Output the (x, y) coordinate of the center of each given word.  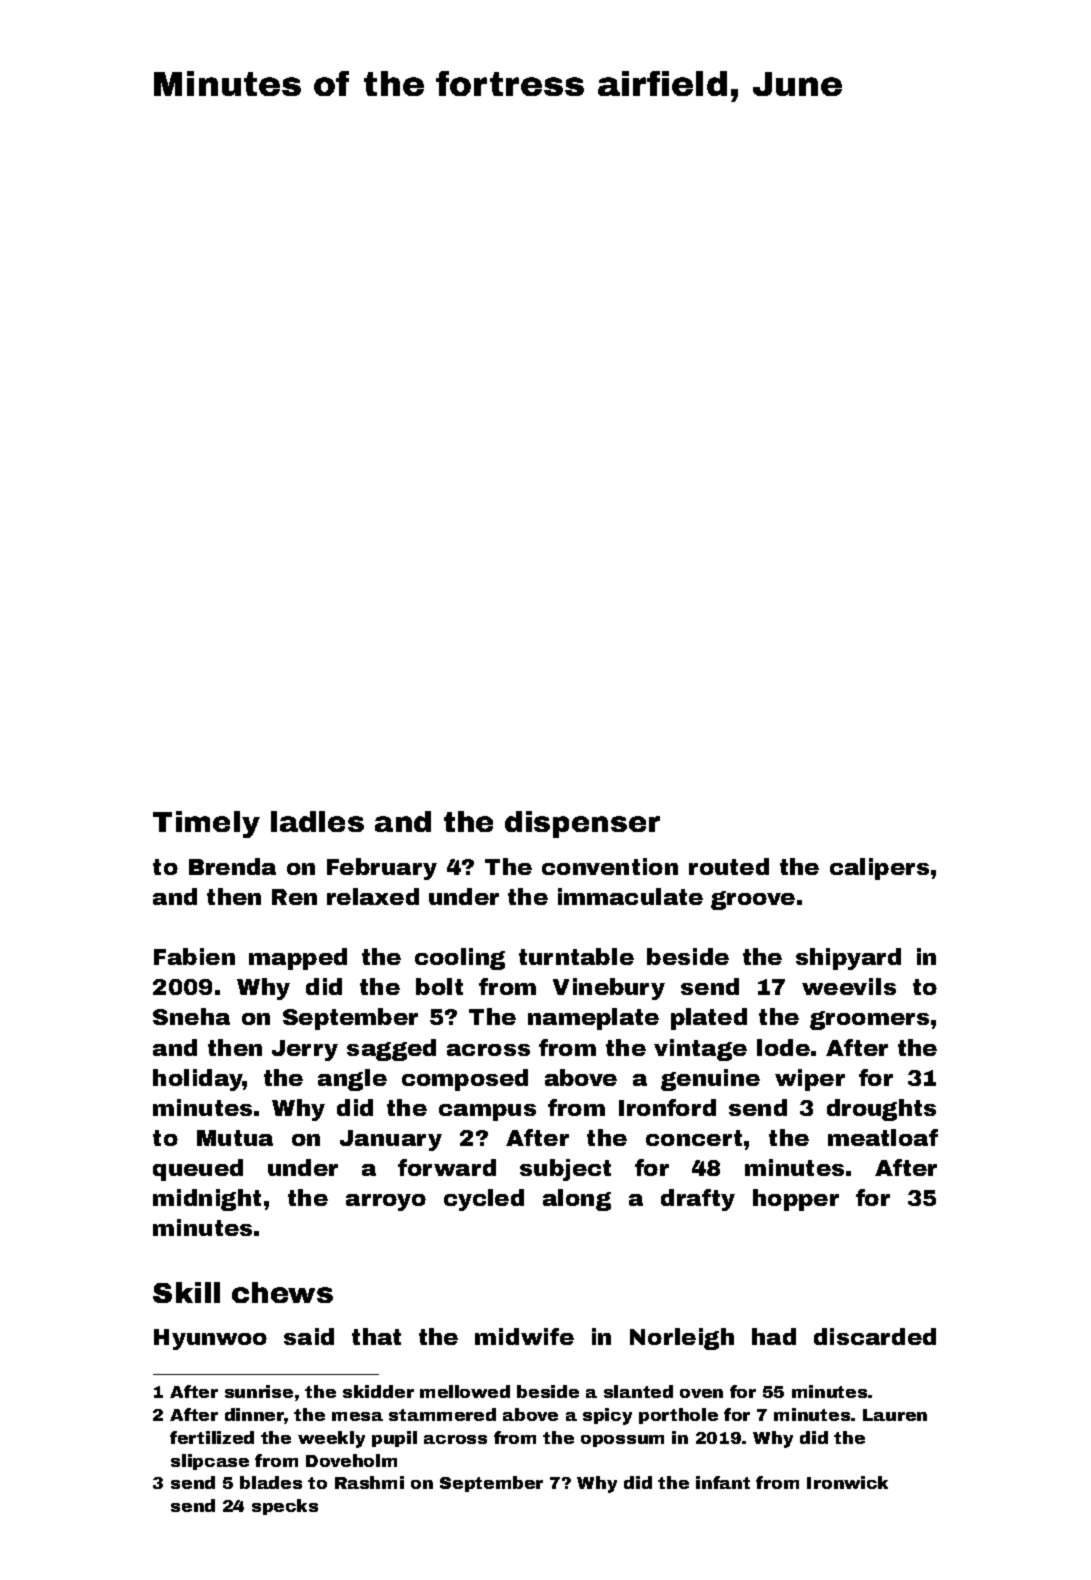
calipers (879, 869)
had (774, 1336)
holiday (198, 1080)
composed (465, 1080)
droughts (881, 1110)
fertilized (212, 1437)
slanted (638, 1391)
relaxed (373, 896)
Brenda (232, 866)
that (376, 1336)
